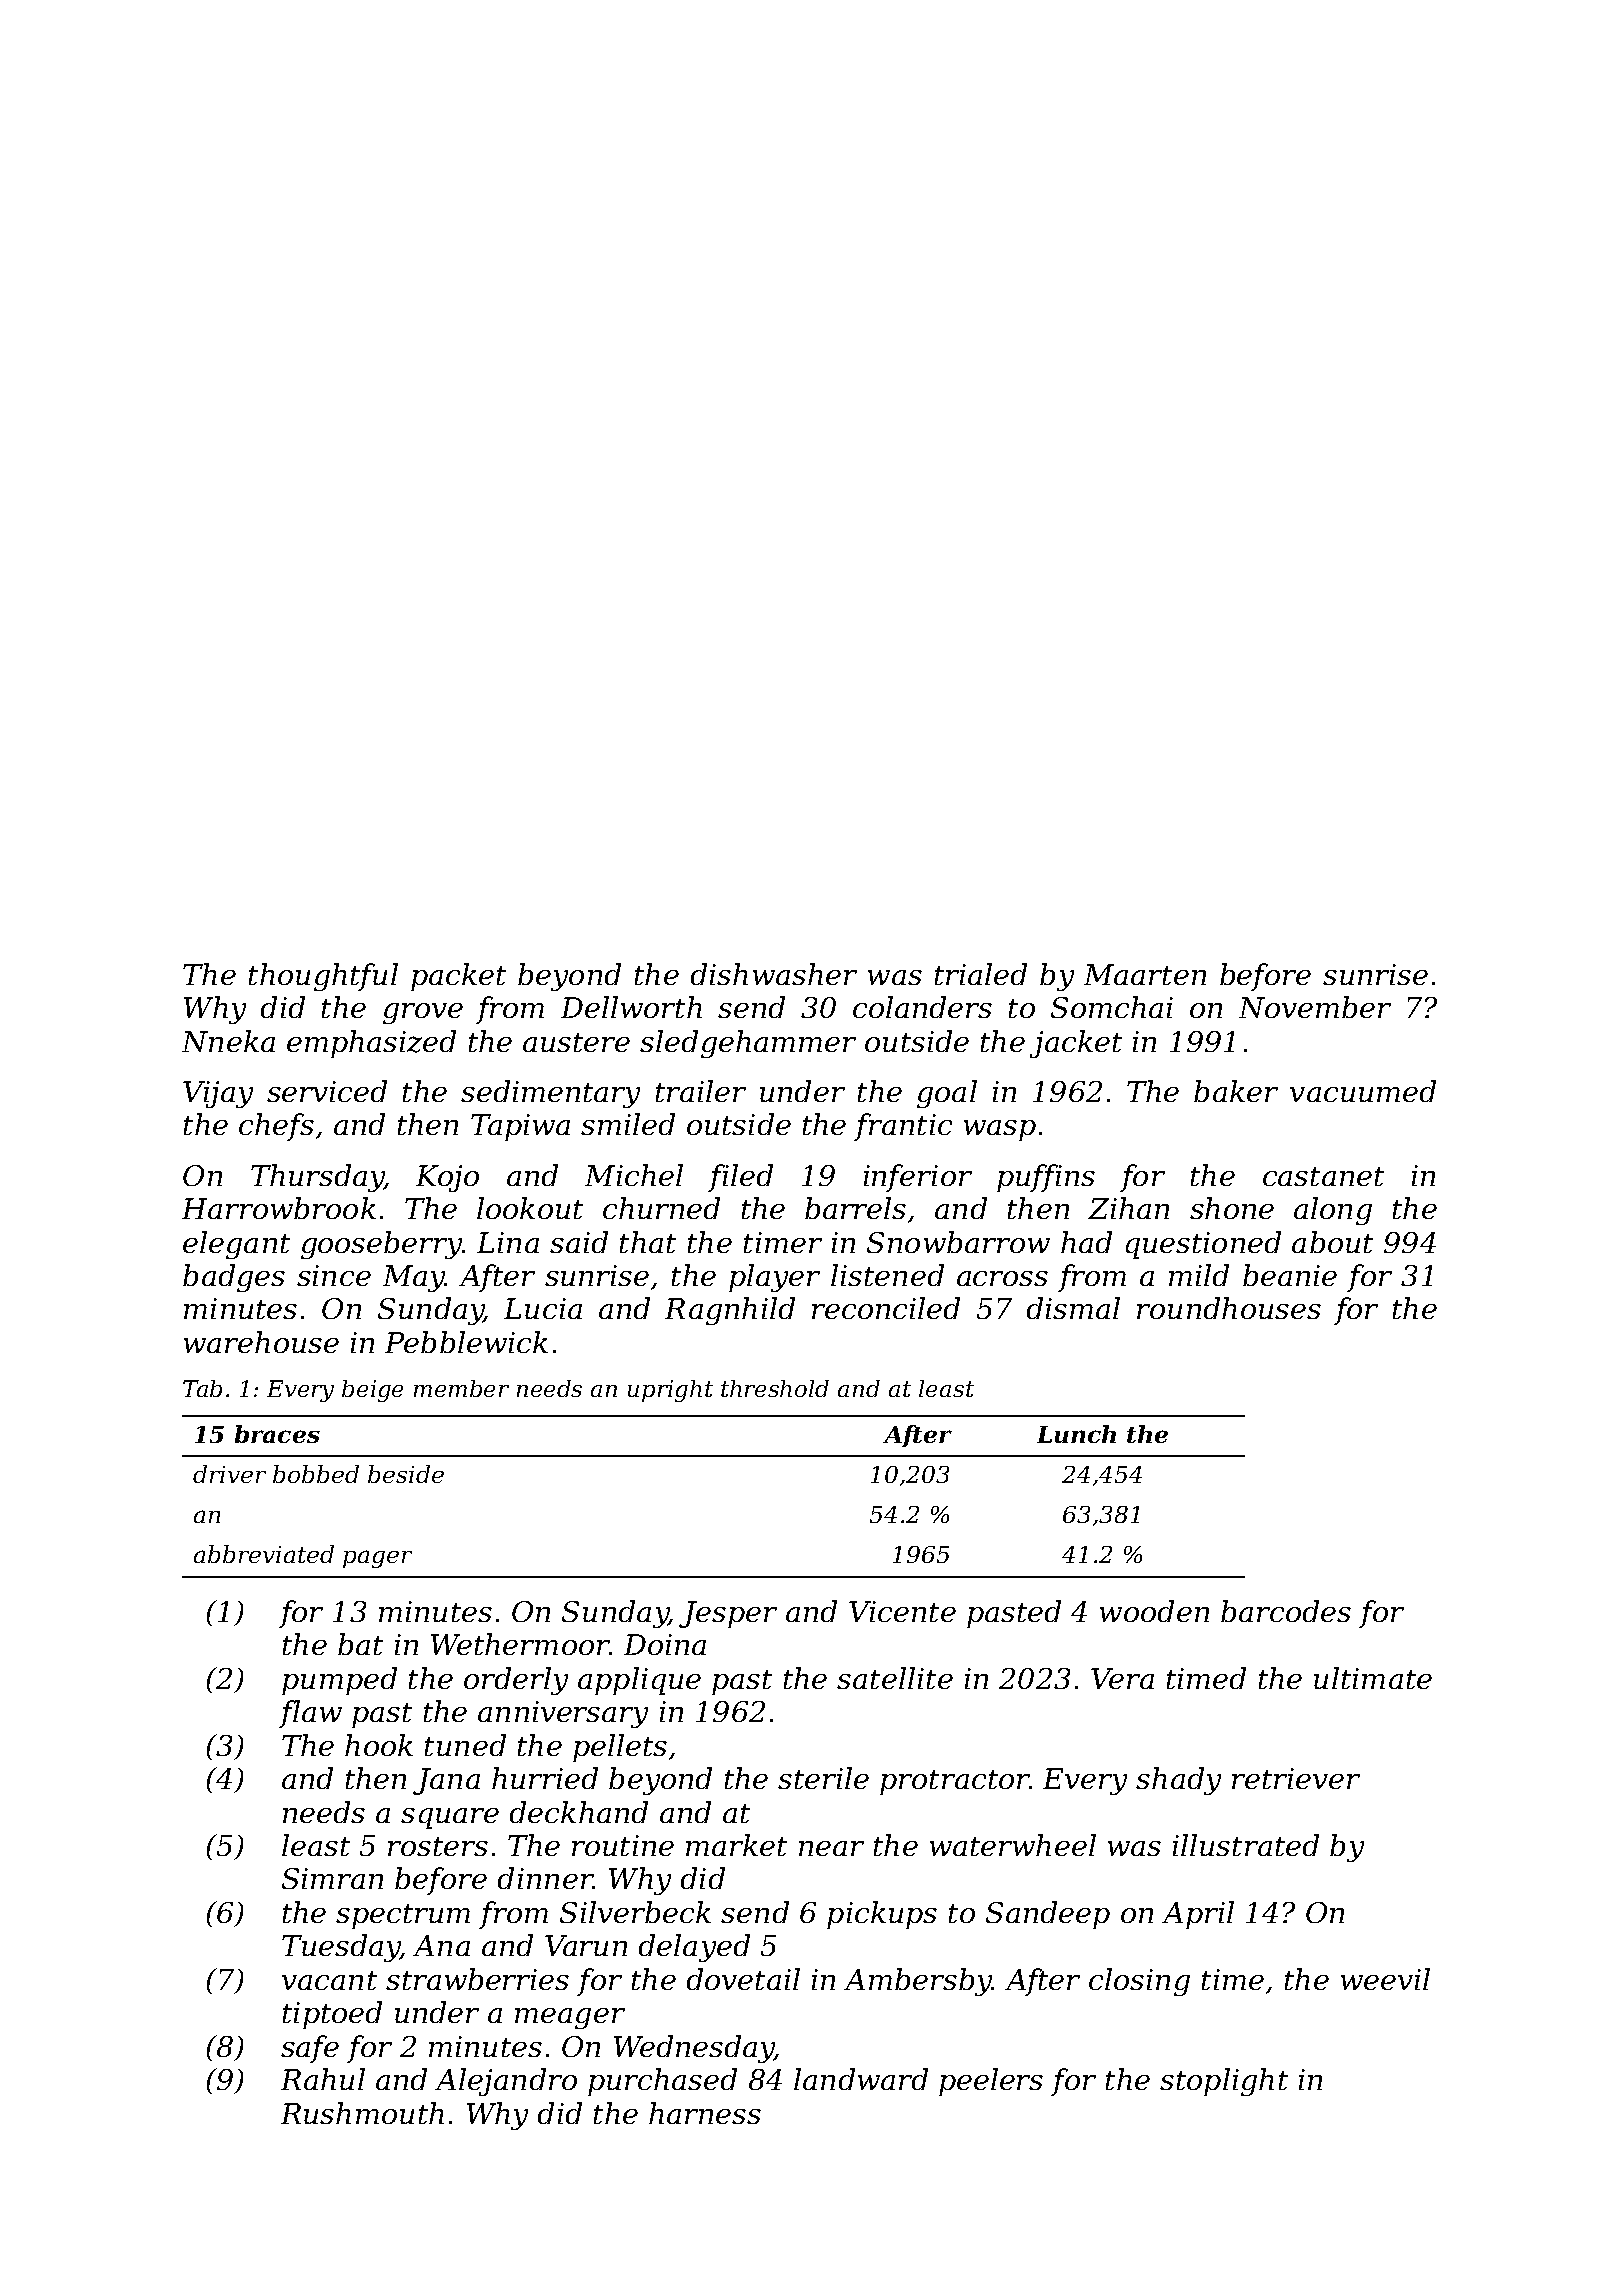 The width and height of the screenshot is (1620, 2292). I want to click on harness, so click(705, 2113).
